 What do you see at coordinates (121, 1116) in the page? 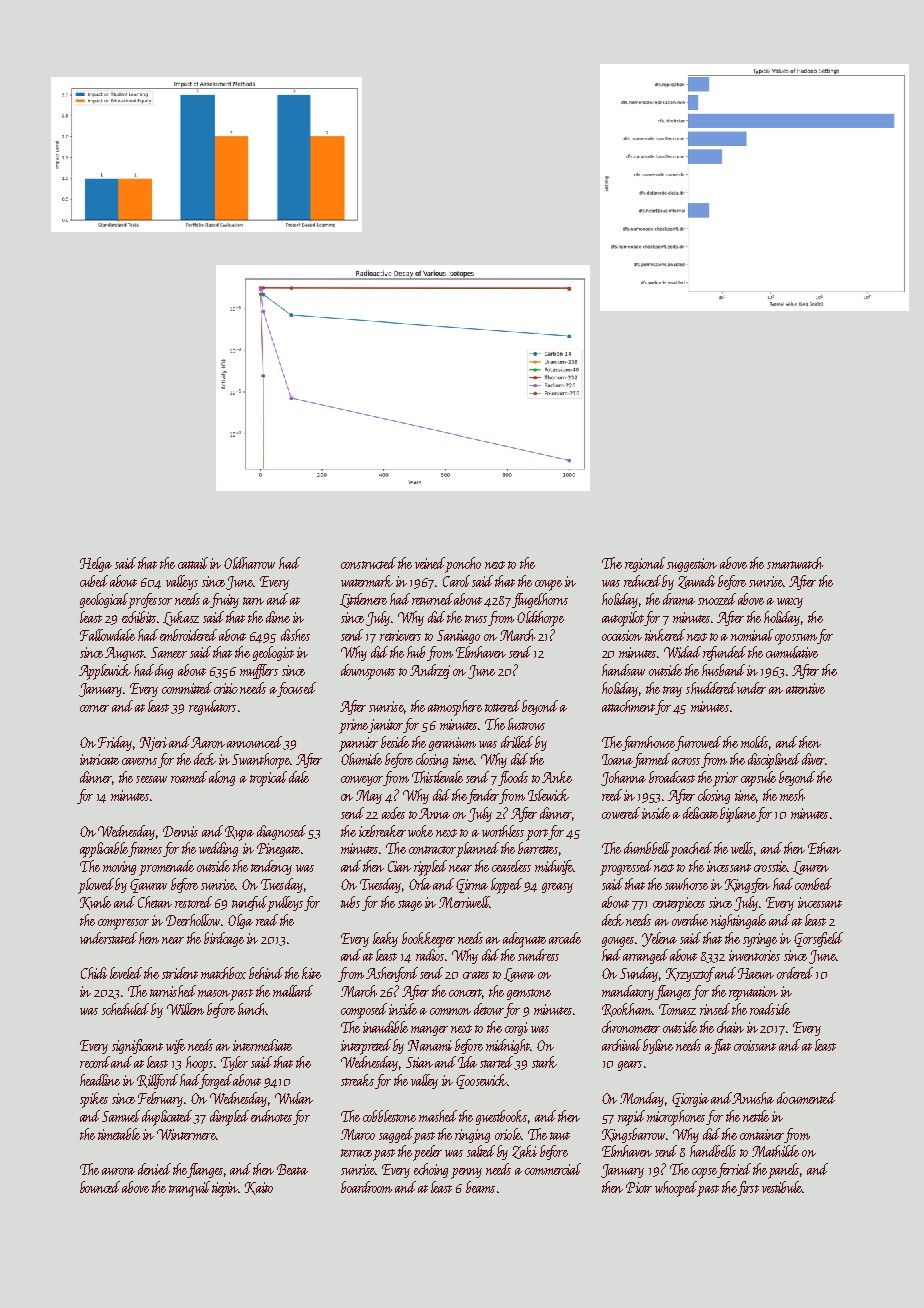
I see `Samuel` at bounding box center [121, 1116].
